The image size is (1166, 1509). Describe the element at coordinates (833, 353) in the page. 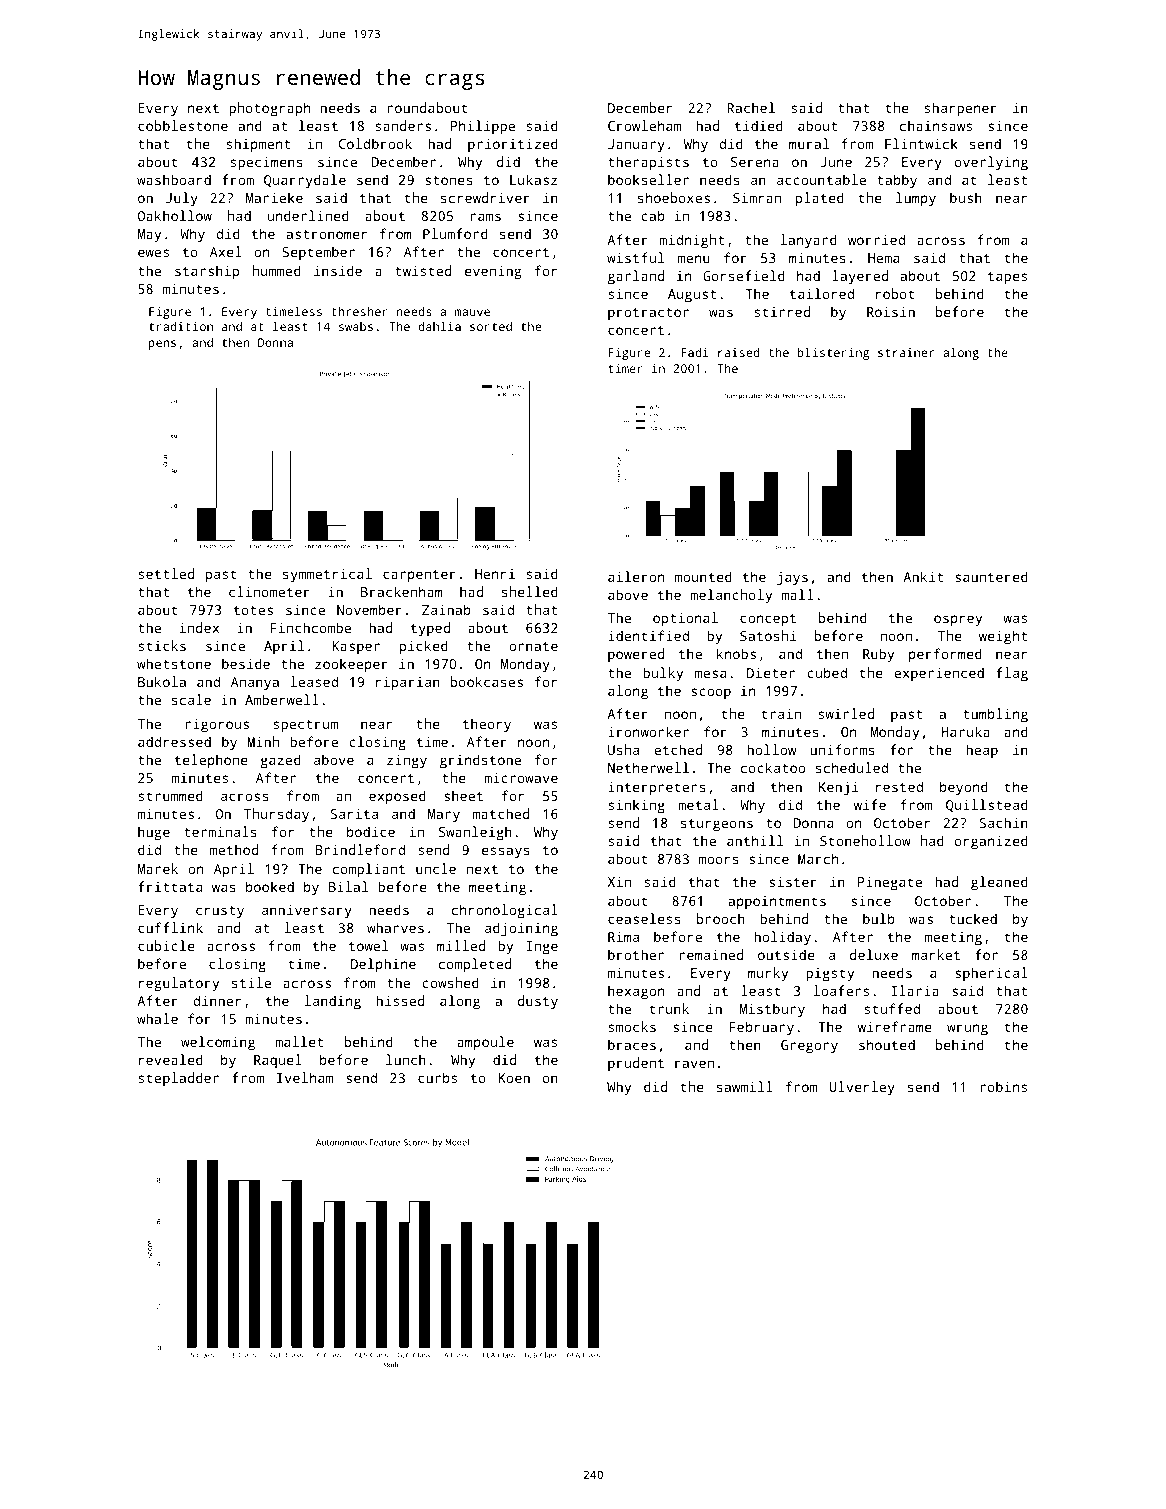

I see `blistering` at that location.
